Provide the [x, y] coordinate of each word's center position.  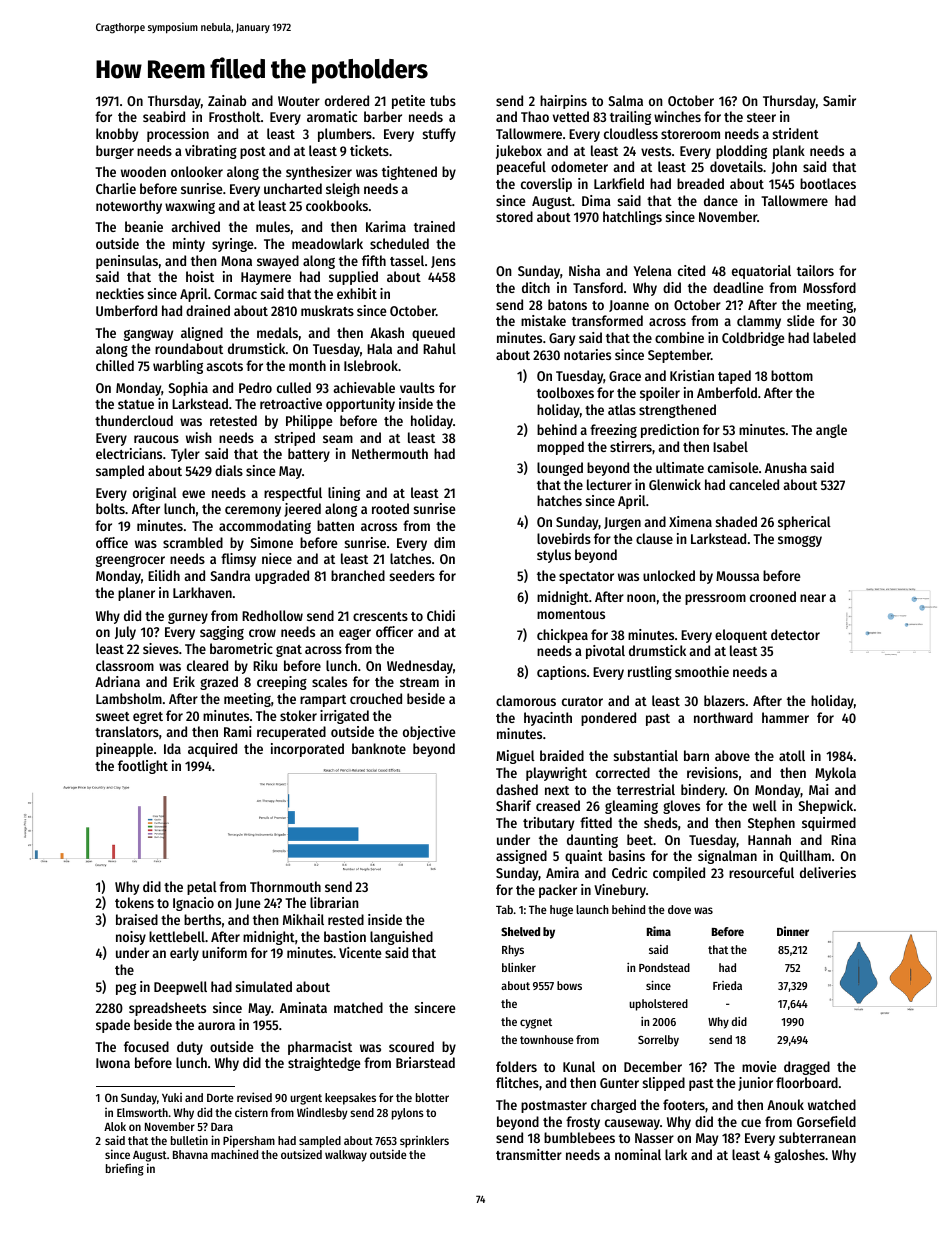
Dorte [220, 1098]
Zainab [227, 100]
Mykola [835, 774]
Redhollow [272, 615]
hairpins [563, 102]
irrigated [344, 717]
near [813, 598]
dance [721, 200]
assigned [521, 857]
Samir [839, 100]
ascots [225, 366]
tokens [134, 902]
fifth [374, 260]
